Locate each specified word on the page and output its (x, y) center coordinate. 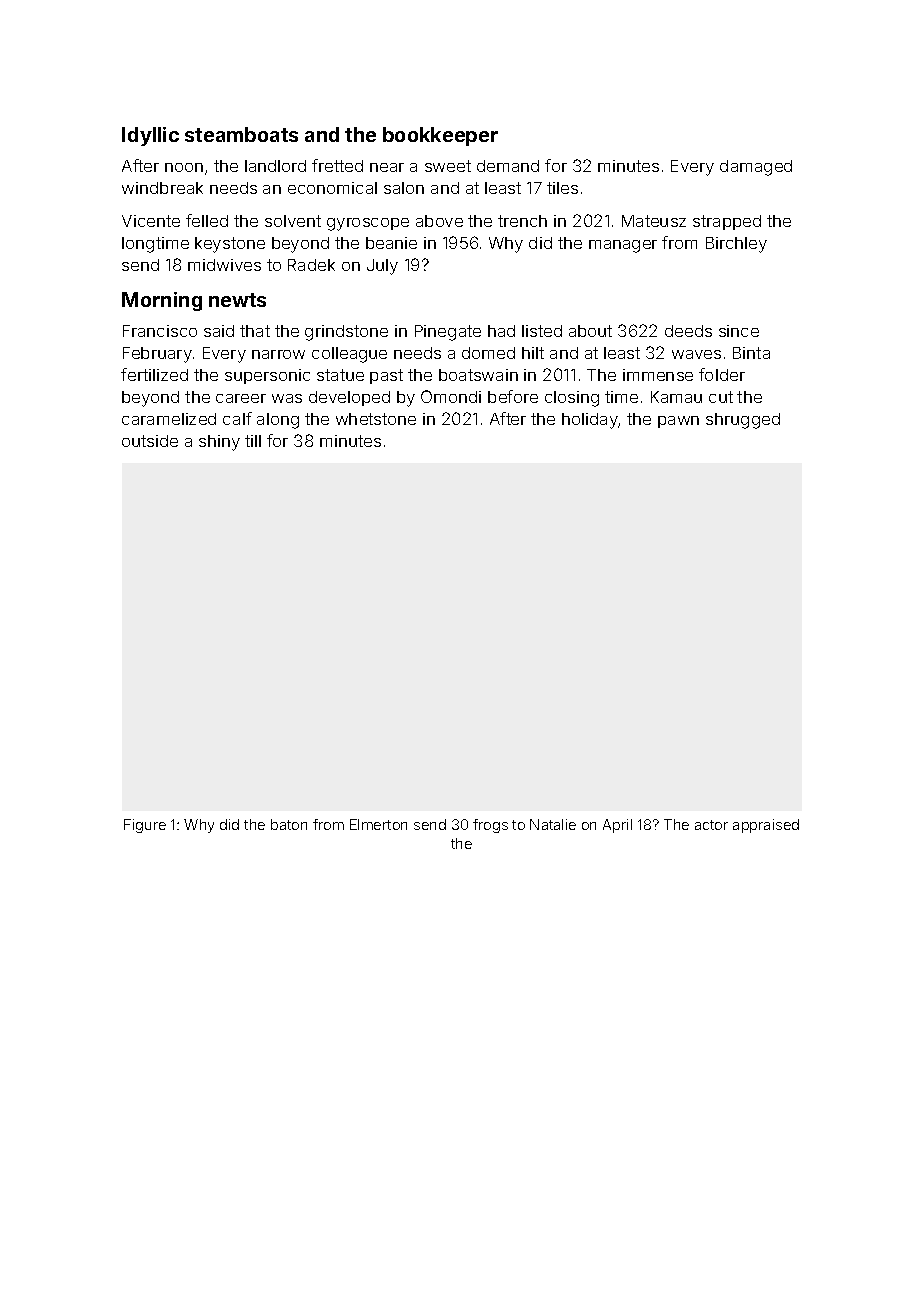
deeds (688, 331)
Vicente (151, 221)
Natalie (553, 824)
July (382, 267)
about (590, 331)
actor (711, 825)
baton (289, 824)
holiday (590, 421)
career (241, 398)
